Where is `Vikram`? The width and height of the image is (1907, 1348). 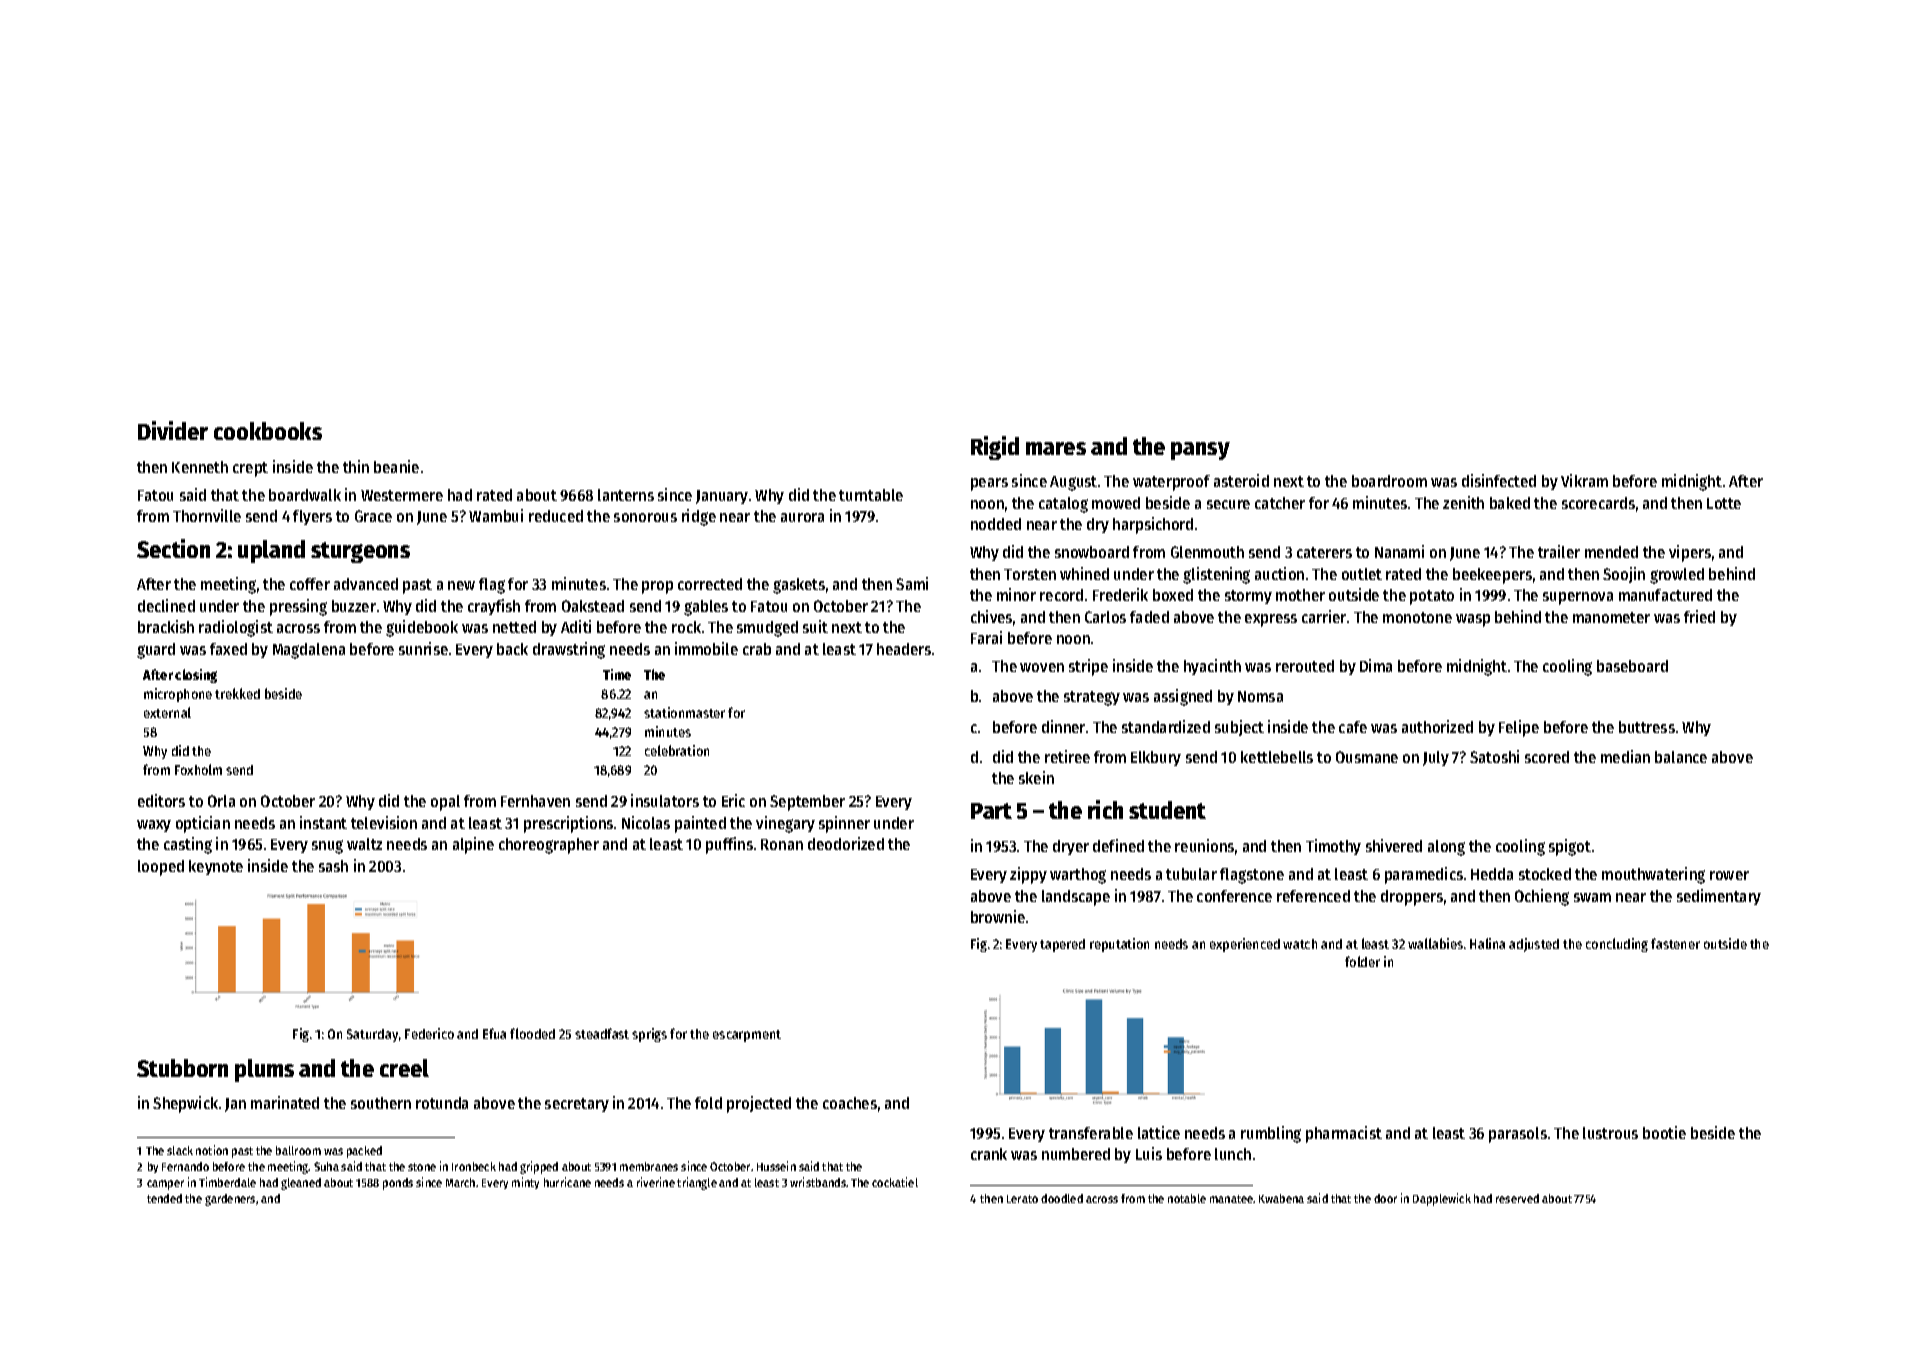 Vikram is located at coordinates (1584, 480).
